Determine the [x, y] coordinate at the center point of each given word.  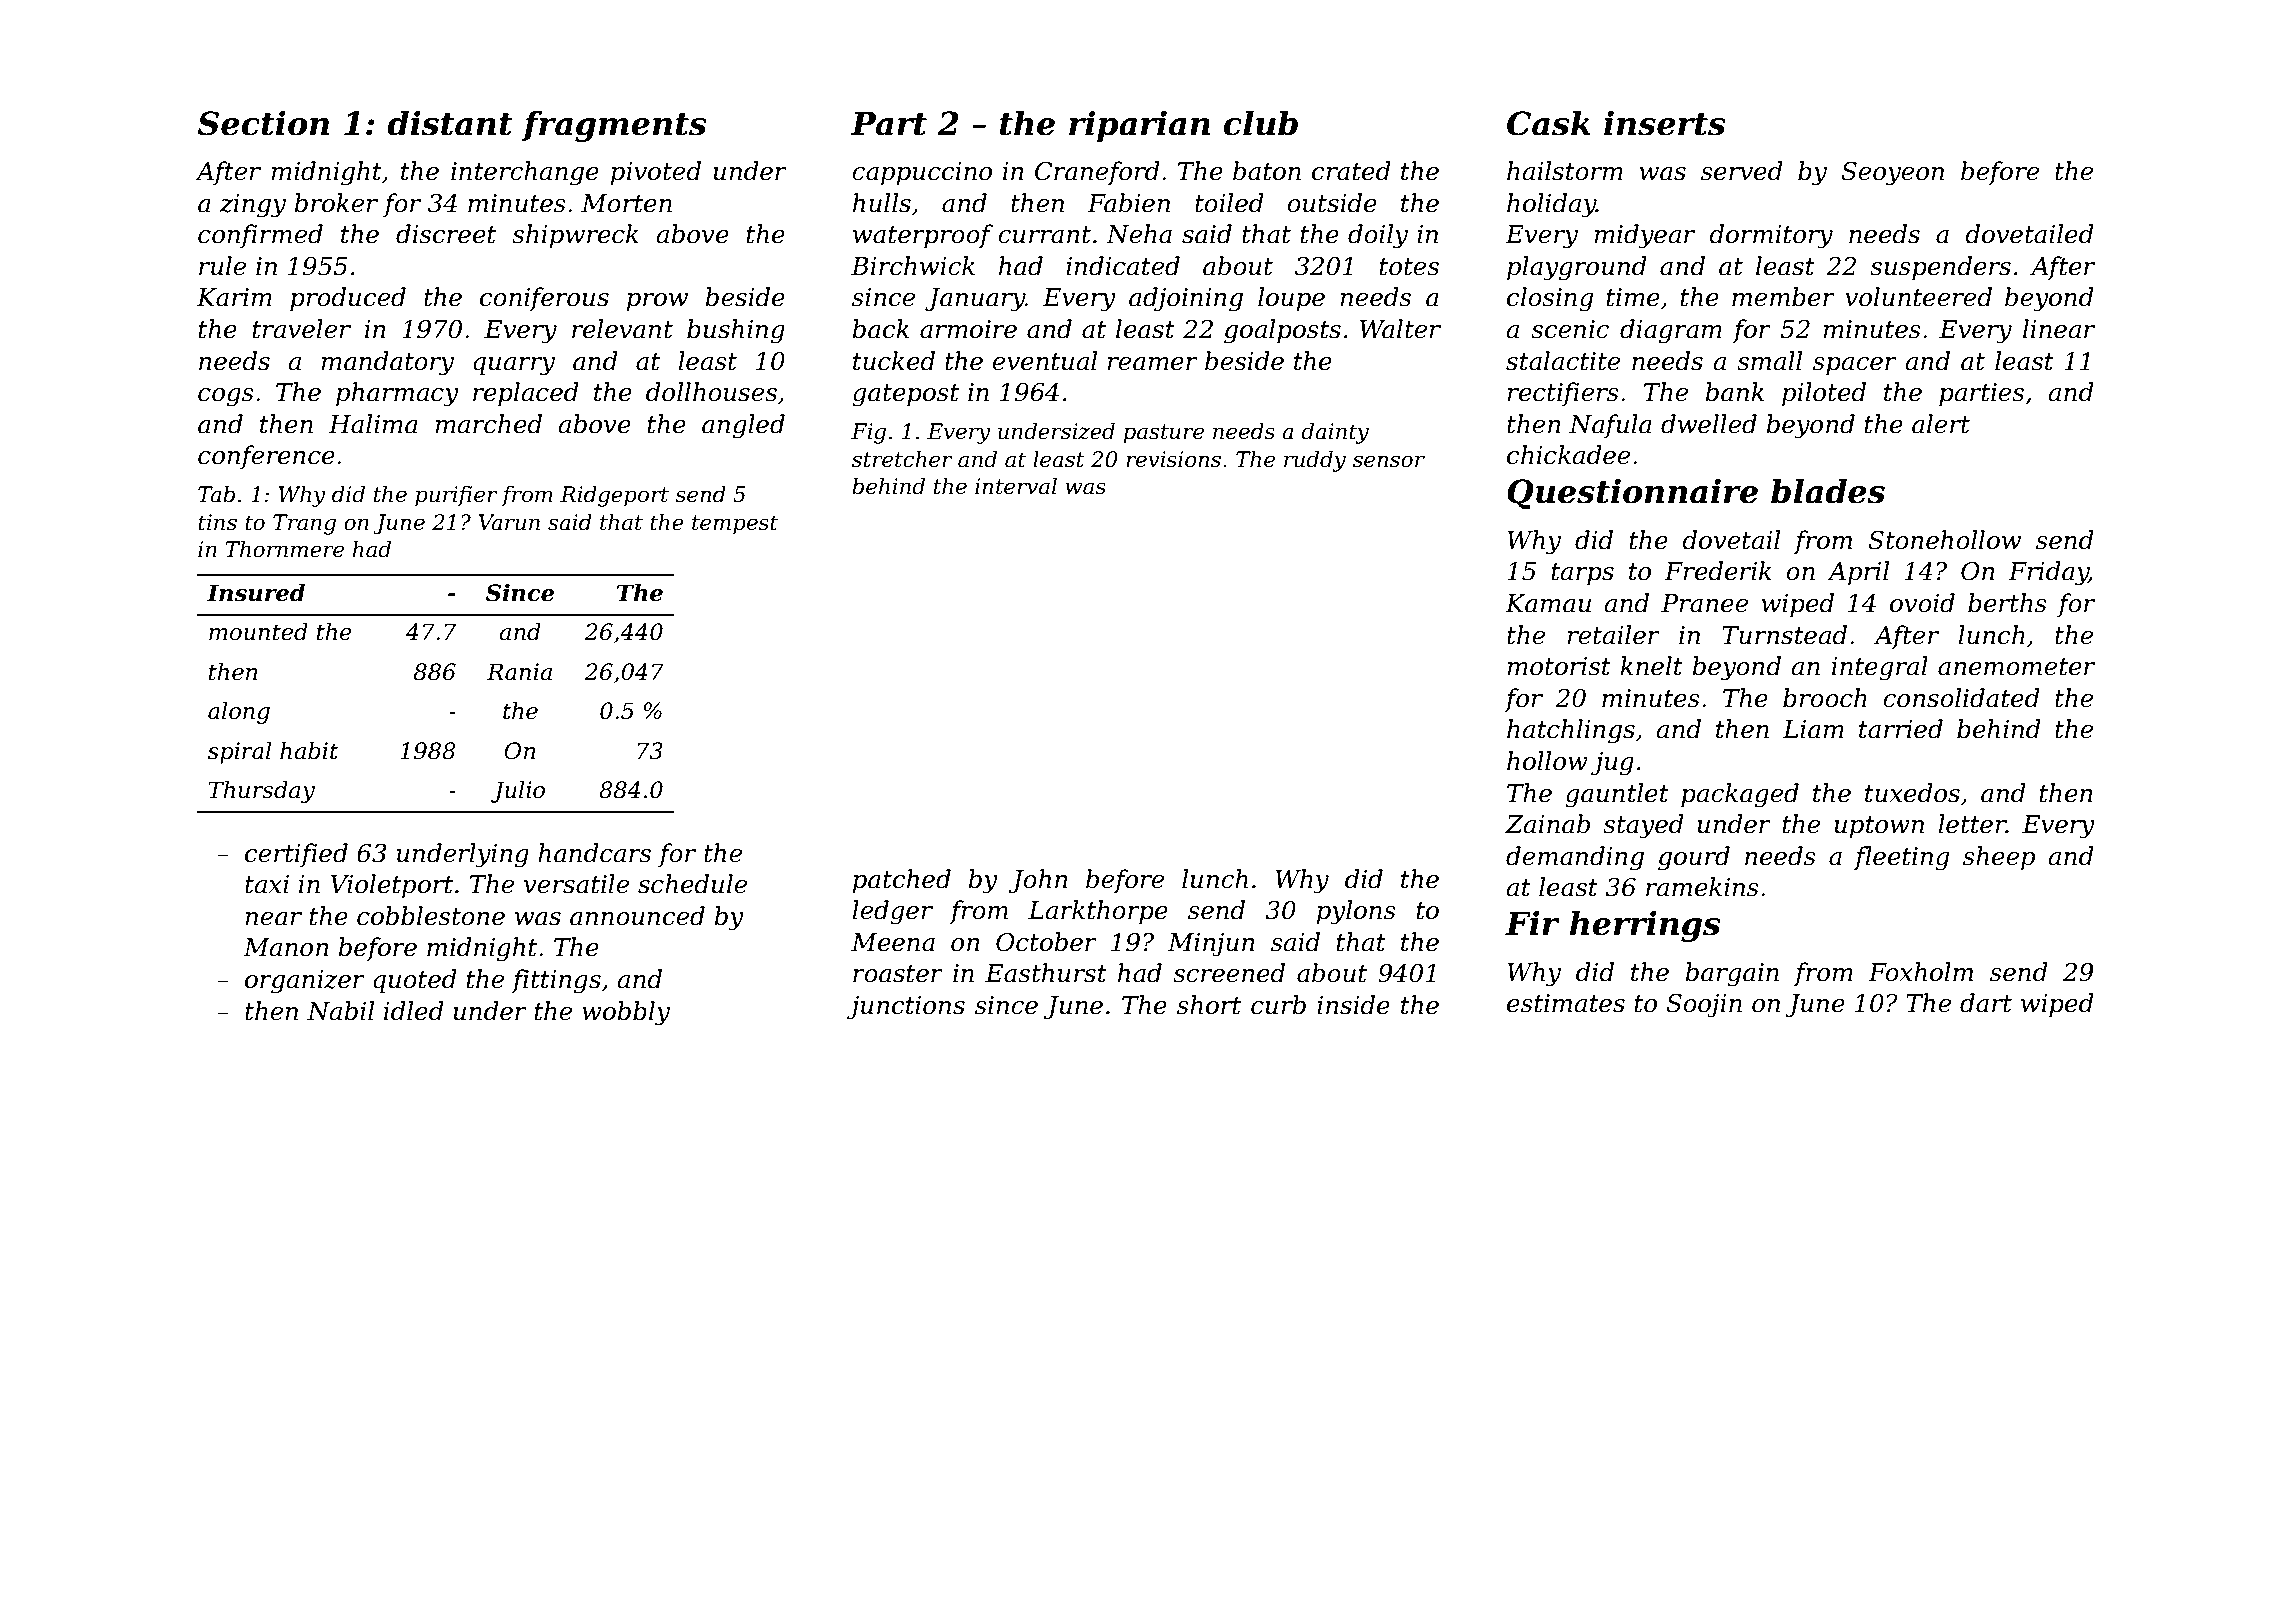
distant [450, 123]
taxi [267, 884]
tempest [735, 525]
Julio [518, 792]
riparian [1139, 126]
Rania [519, 672]
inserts [1665, 123]
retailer [1613, 635]
